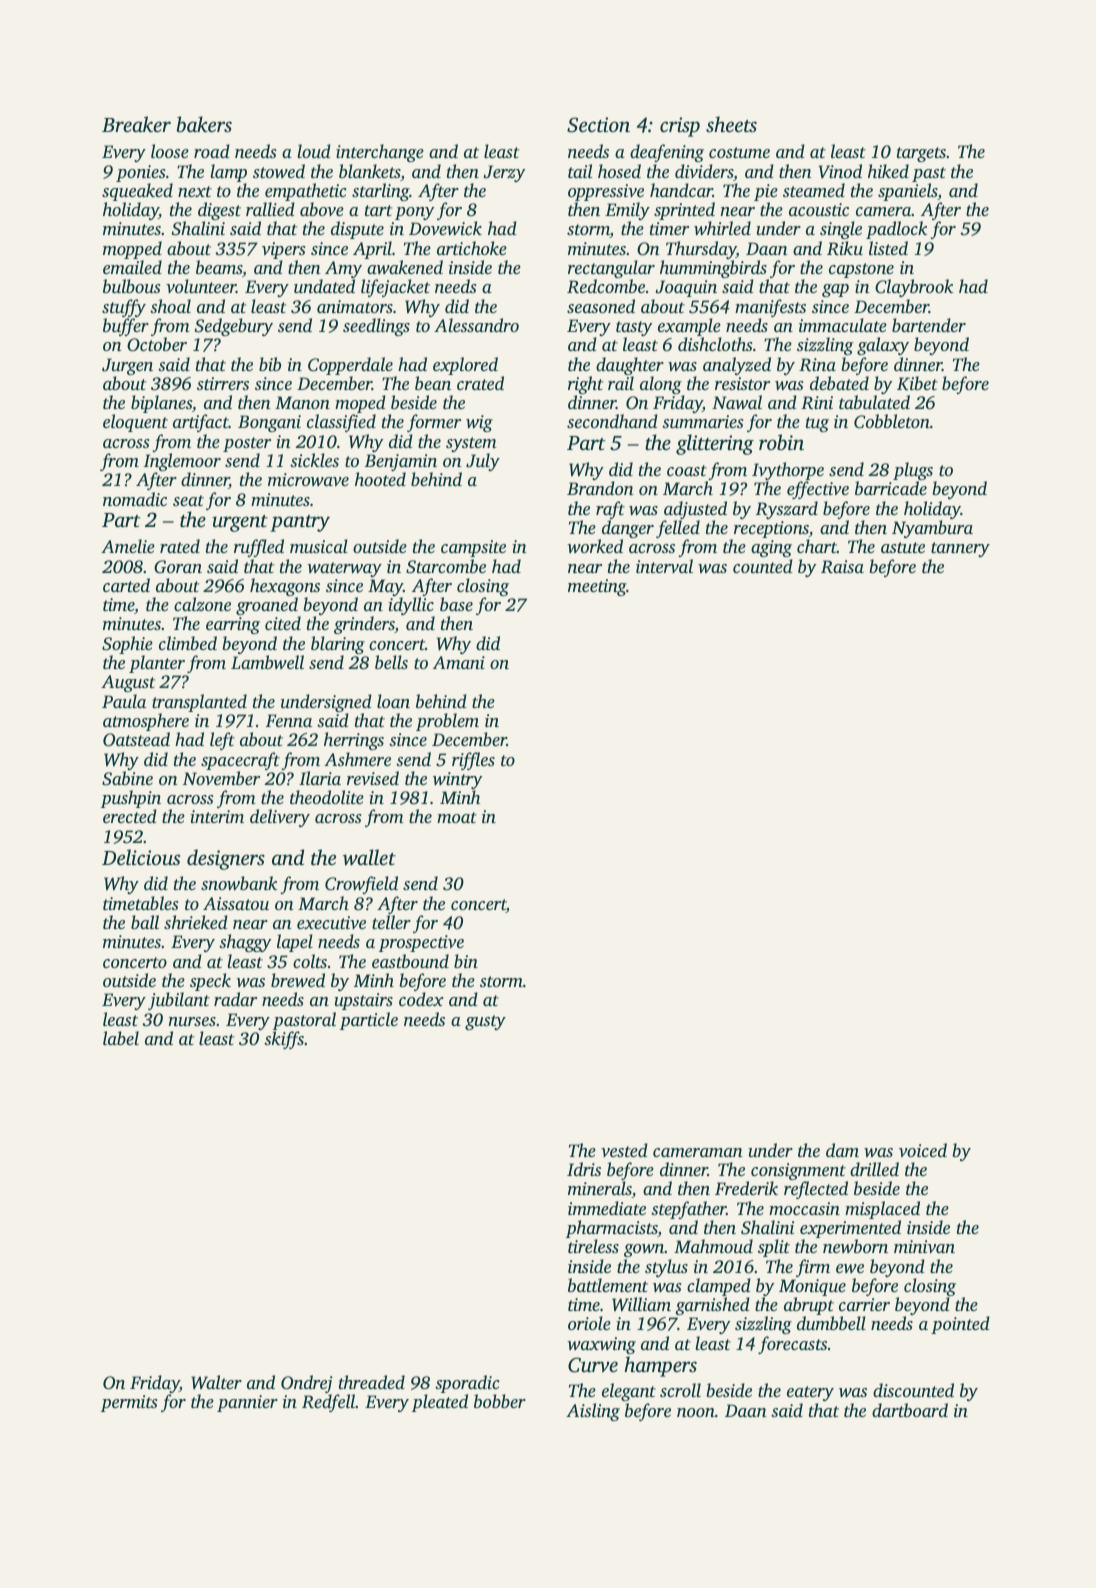  What do you see at coordinates (219, 212) in the page?
I see `digest` at bounding box center [219, 212].
